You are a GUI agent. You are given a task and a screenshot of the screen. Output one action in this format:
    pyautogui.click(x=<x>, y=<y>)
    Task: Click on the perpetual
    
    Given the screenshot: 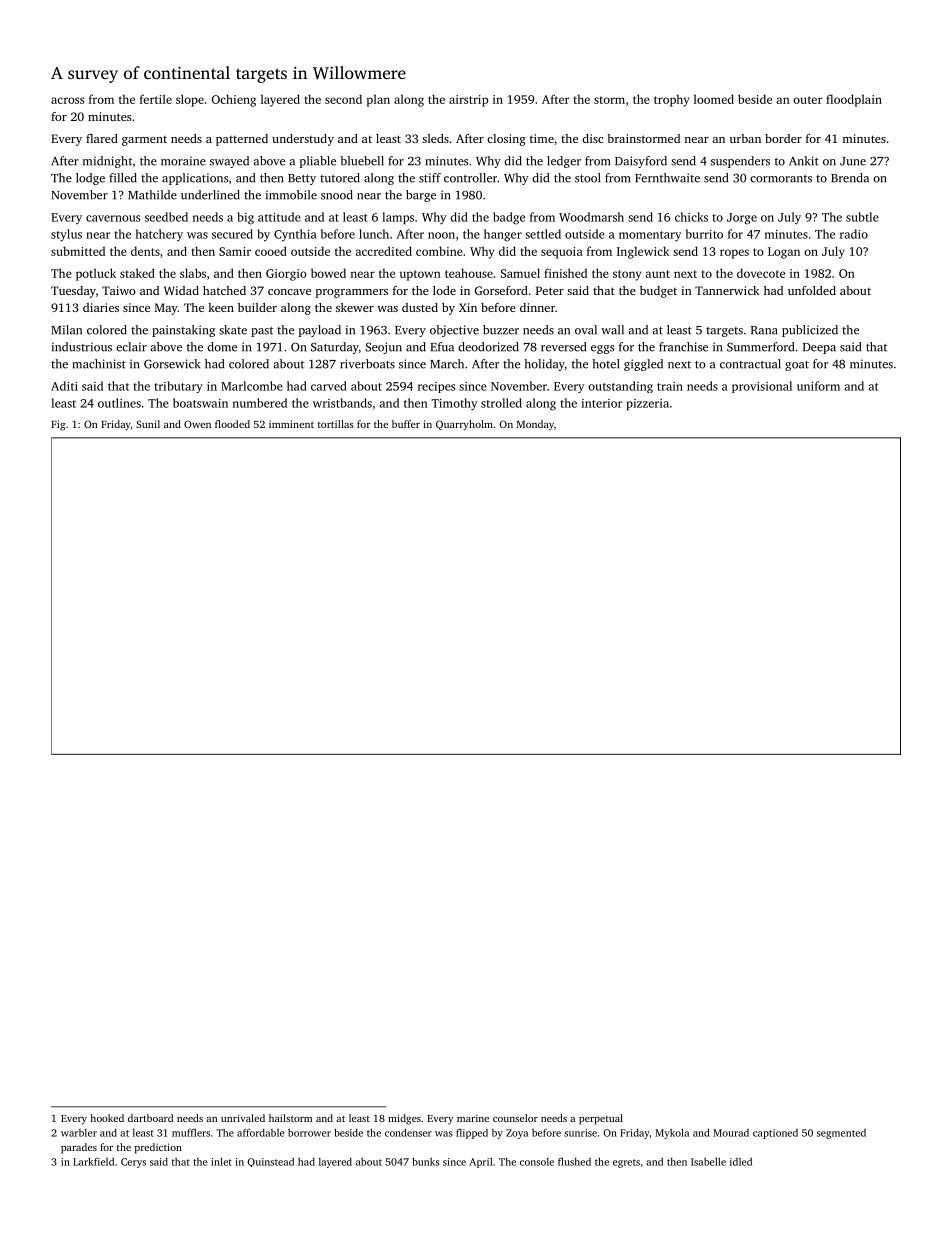 What is the action you would take?
    pyautogui.click(x=601, y=1119)
